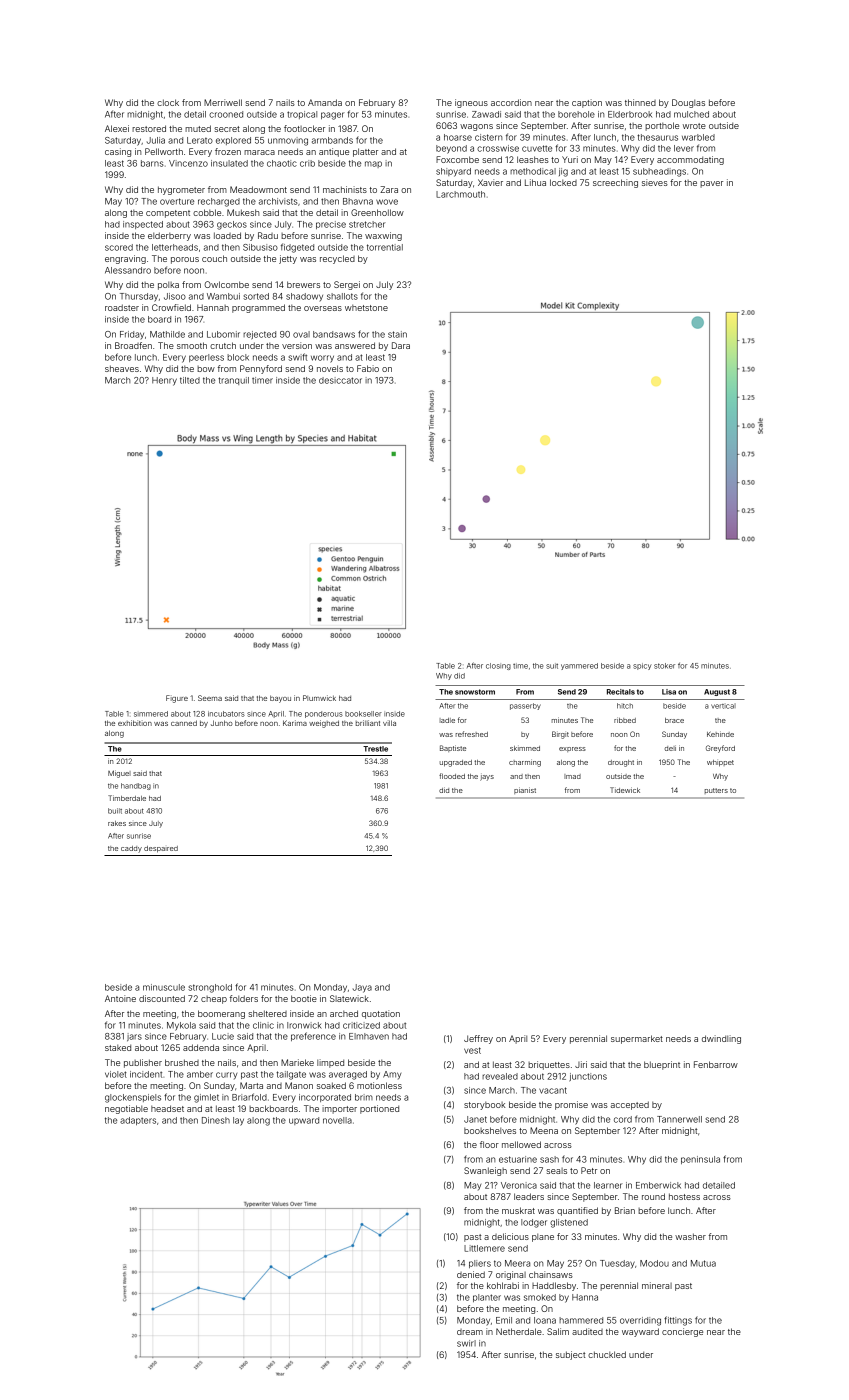 The width and height of the document is (849, 1400). Describe the element at coordinates (498, 666) in the document. I see `closing` at that location.
